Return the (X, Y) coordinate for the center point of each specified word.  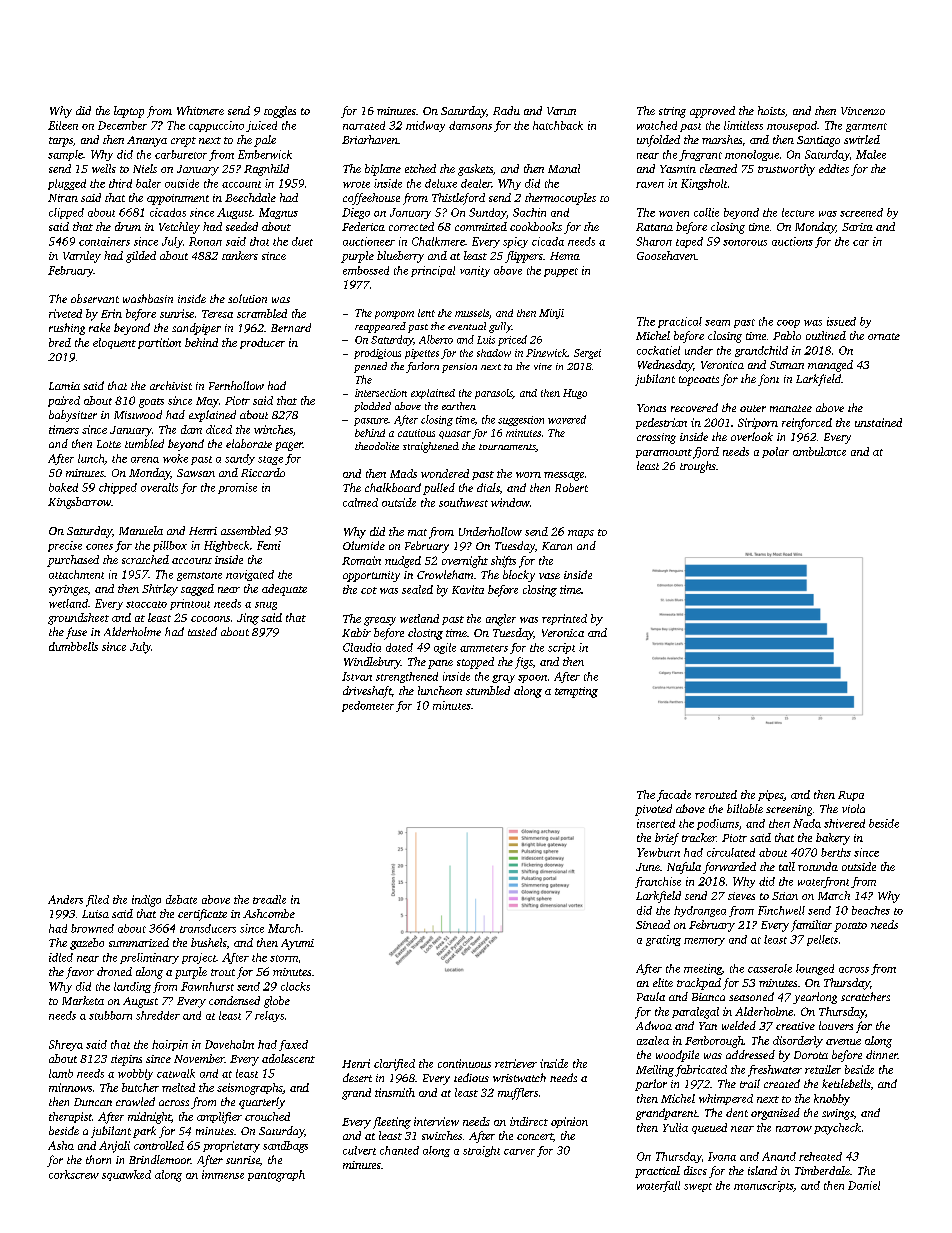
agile (445, 648)
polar (775, 452)
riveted (65, 313)
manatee (791, 408)
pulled (439, 489)
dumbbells (73, 646)
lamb (61, 1073)
